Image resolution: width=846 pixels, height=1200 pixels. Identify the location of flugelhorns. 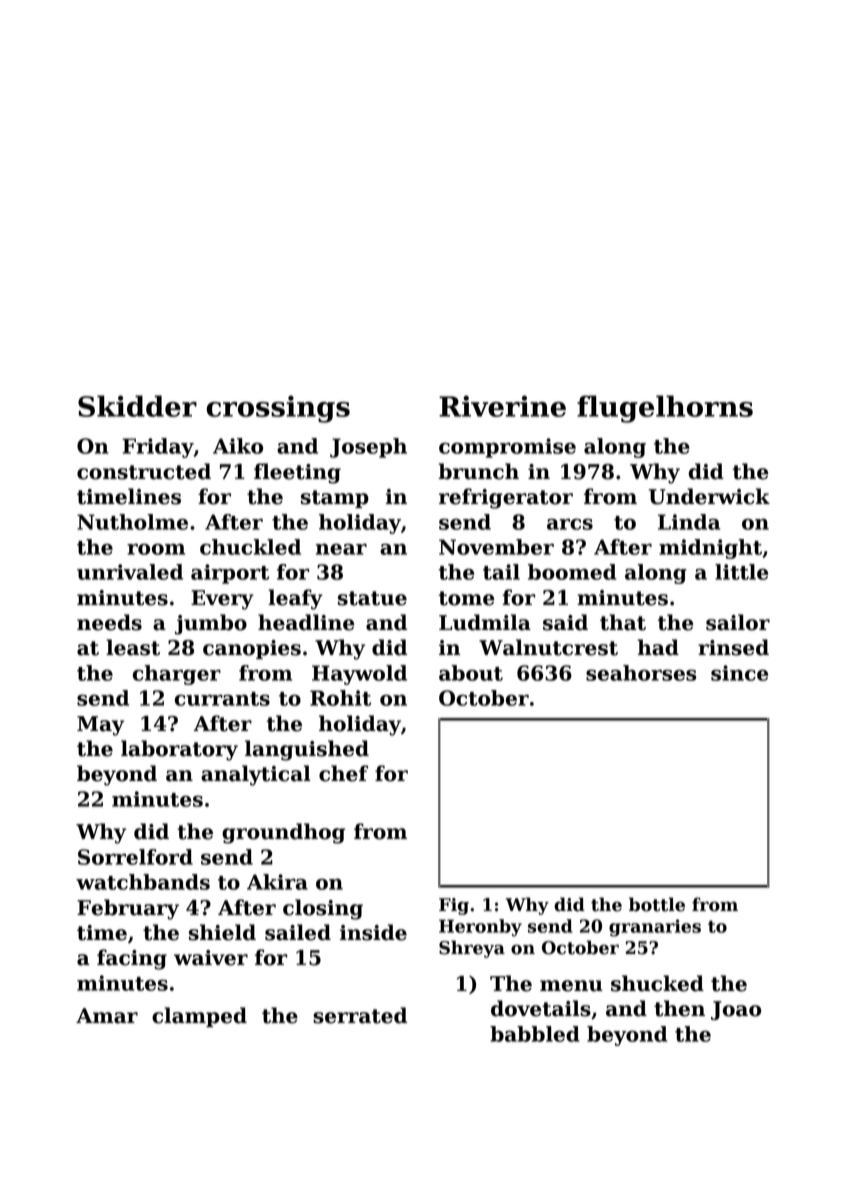
(665, 409).
